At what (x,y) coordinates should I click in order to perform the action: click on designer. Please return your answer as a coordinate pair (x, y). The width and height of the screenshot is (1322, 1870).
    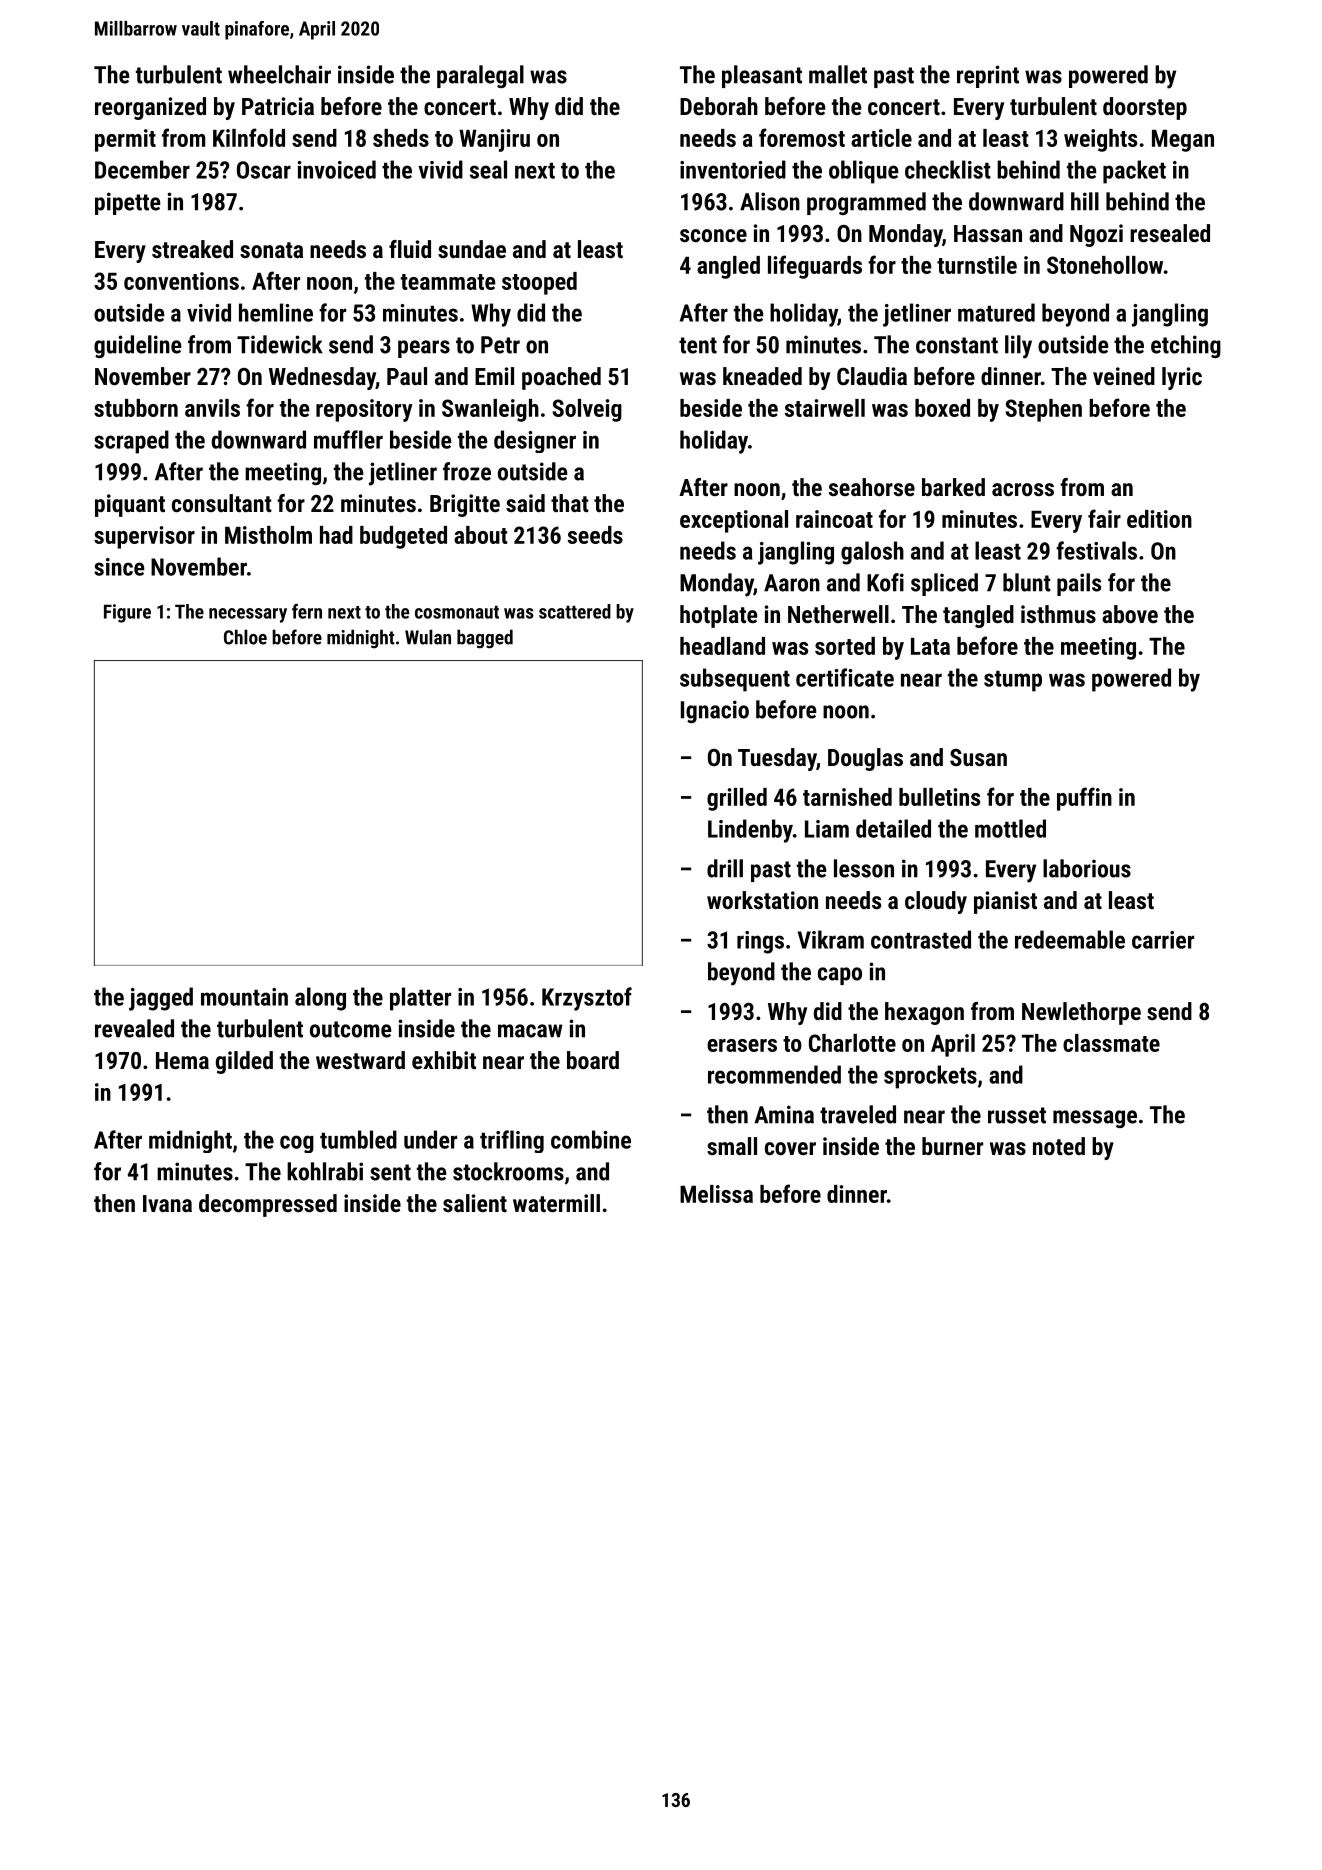
    Looking at the image, I should click on (535, 441).
